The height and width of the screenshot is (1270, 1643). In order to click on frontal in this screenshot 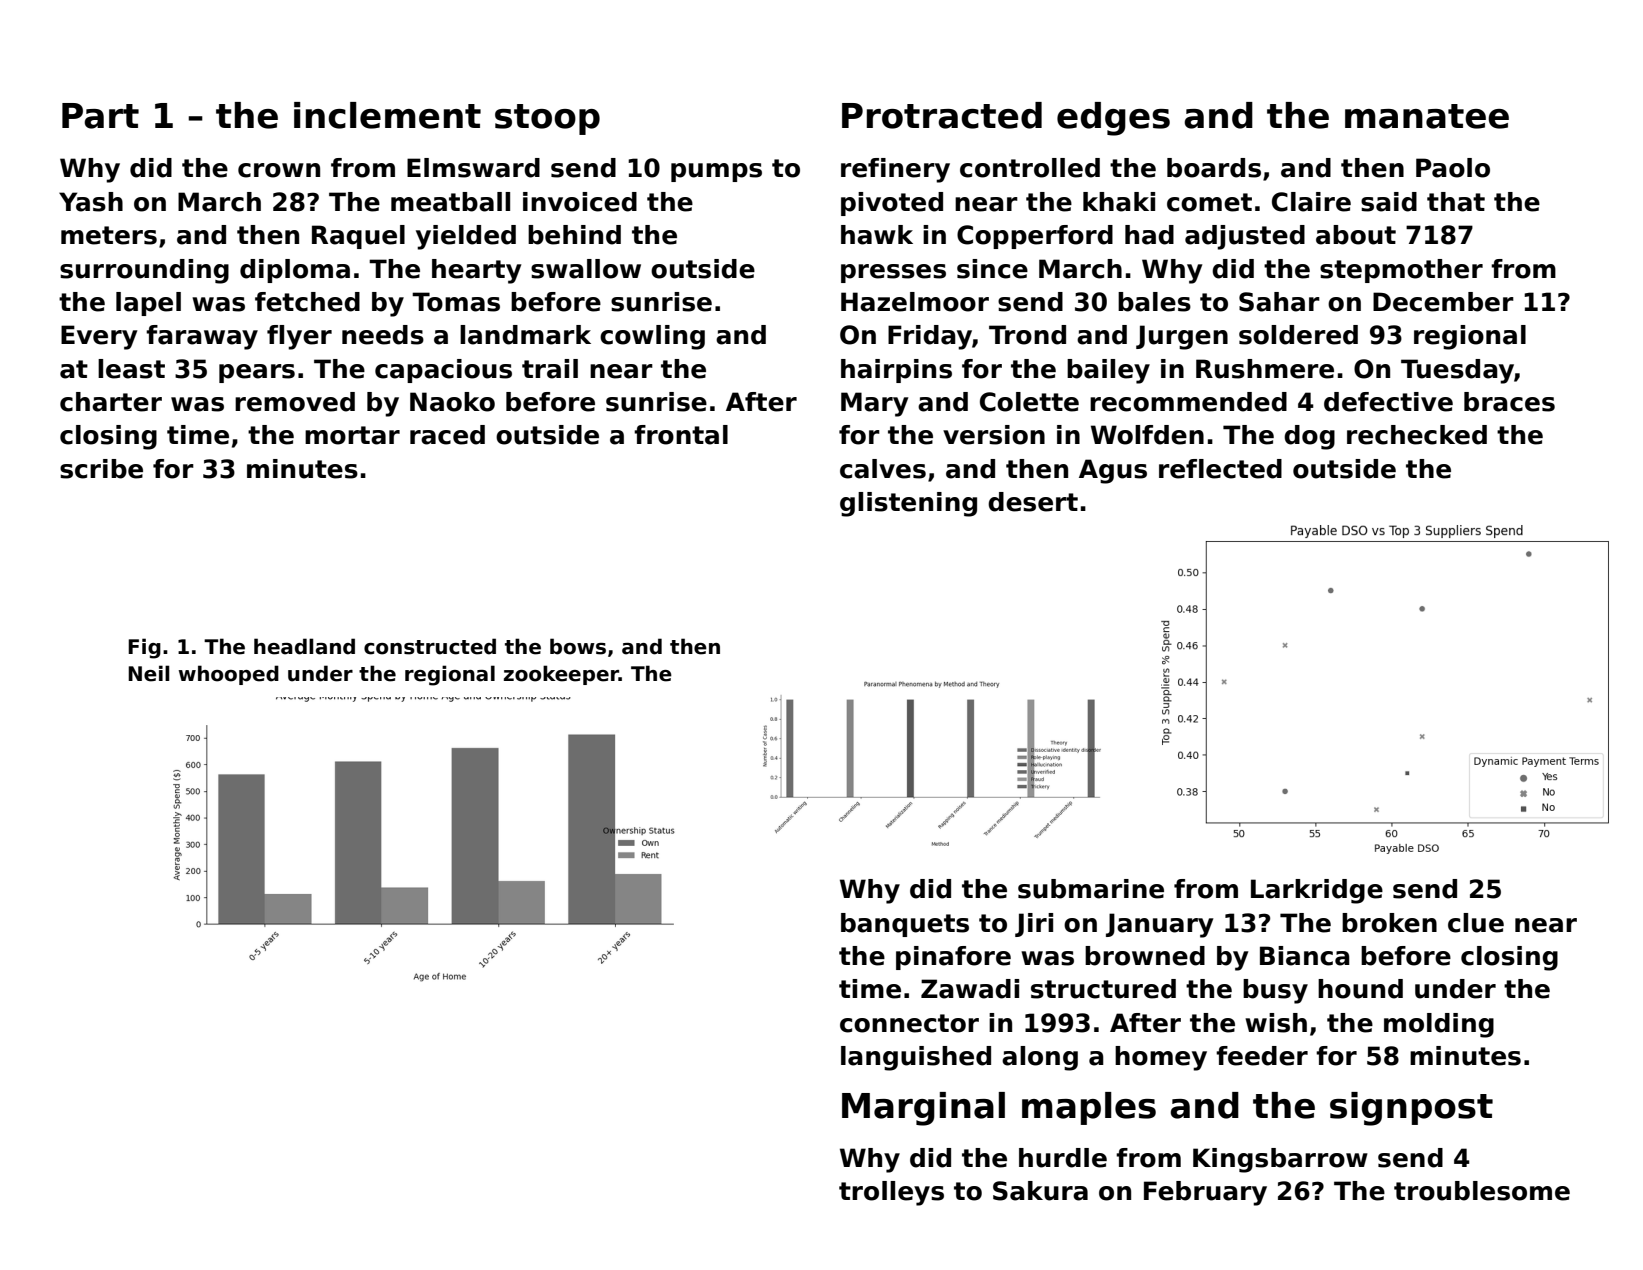, I will do `click(681, 435)`.
